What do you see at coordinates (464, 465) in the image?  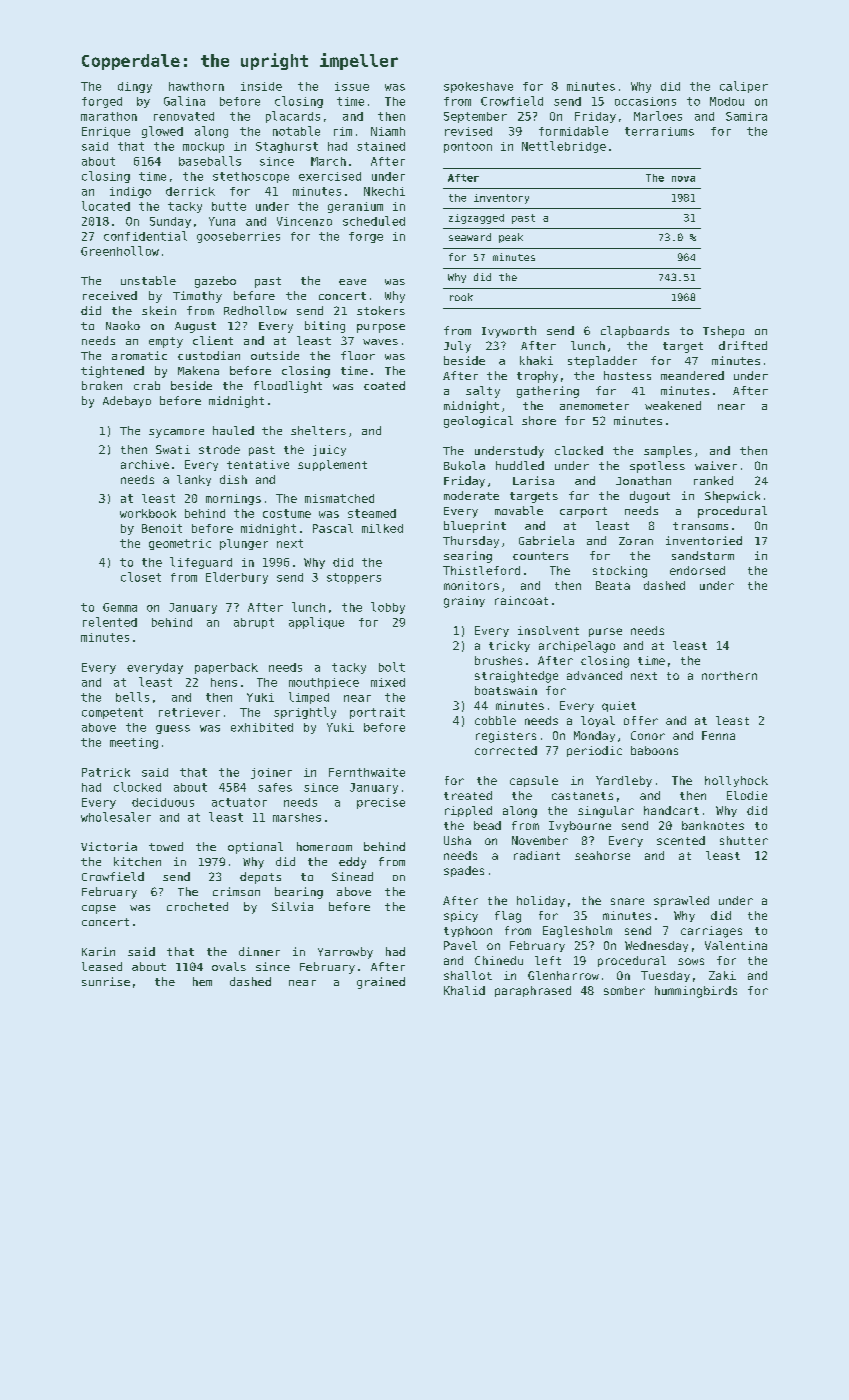 I see `Bukola` at bounding box center [464, 465].
